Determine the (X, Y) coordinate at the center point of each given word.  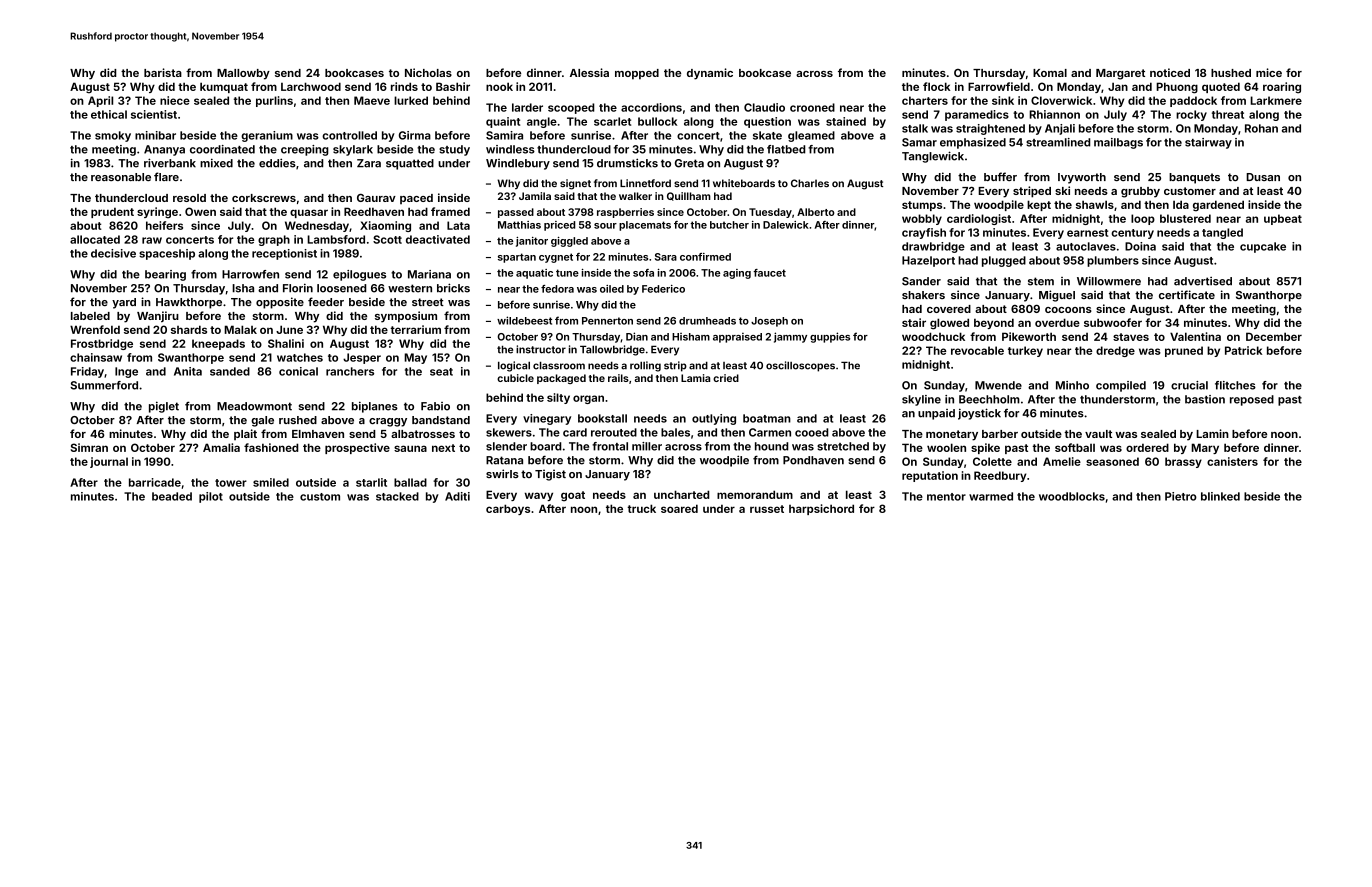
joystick (979, 414)
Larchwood (311, 86)
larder (527, 107)
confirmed (705, 257)
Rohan (1261, 128)
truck (641, 508)
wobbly (922, 219)
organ (588, 399)
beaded (172, 496)
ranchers (350, 371)
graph (274, 240)
